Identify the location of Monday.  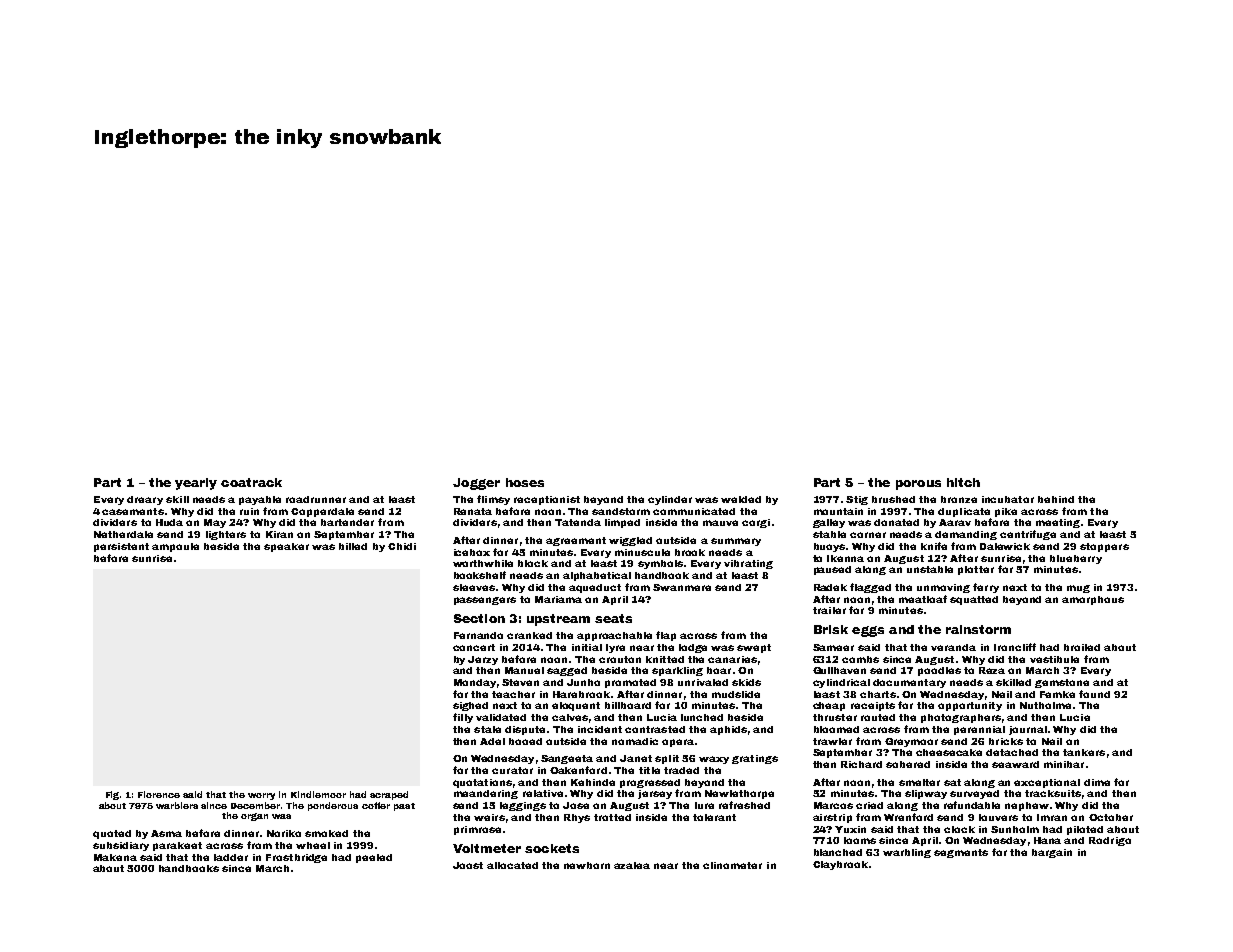
(475, 683).
